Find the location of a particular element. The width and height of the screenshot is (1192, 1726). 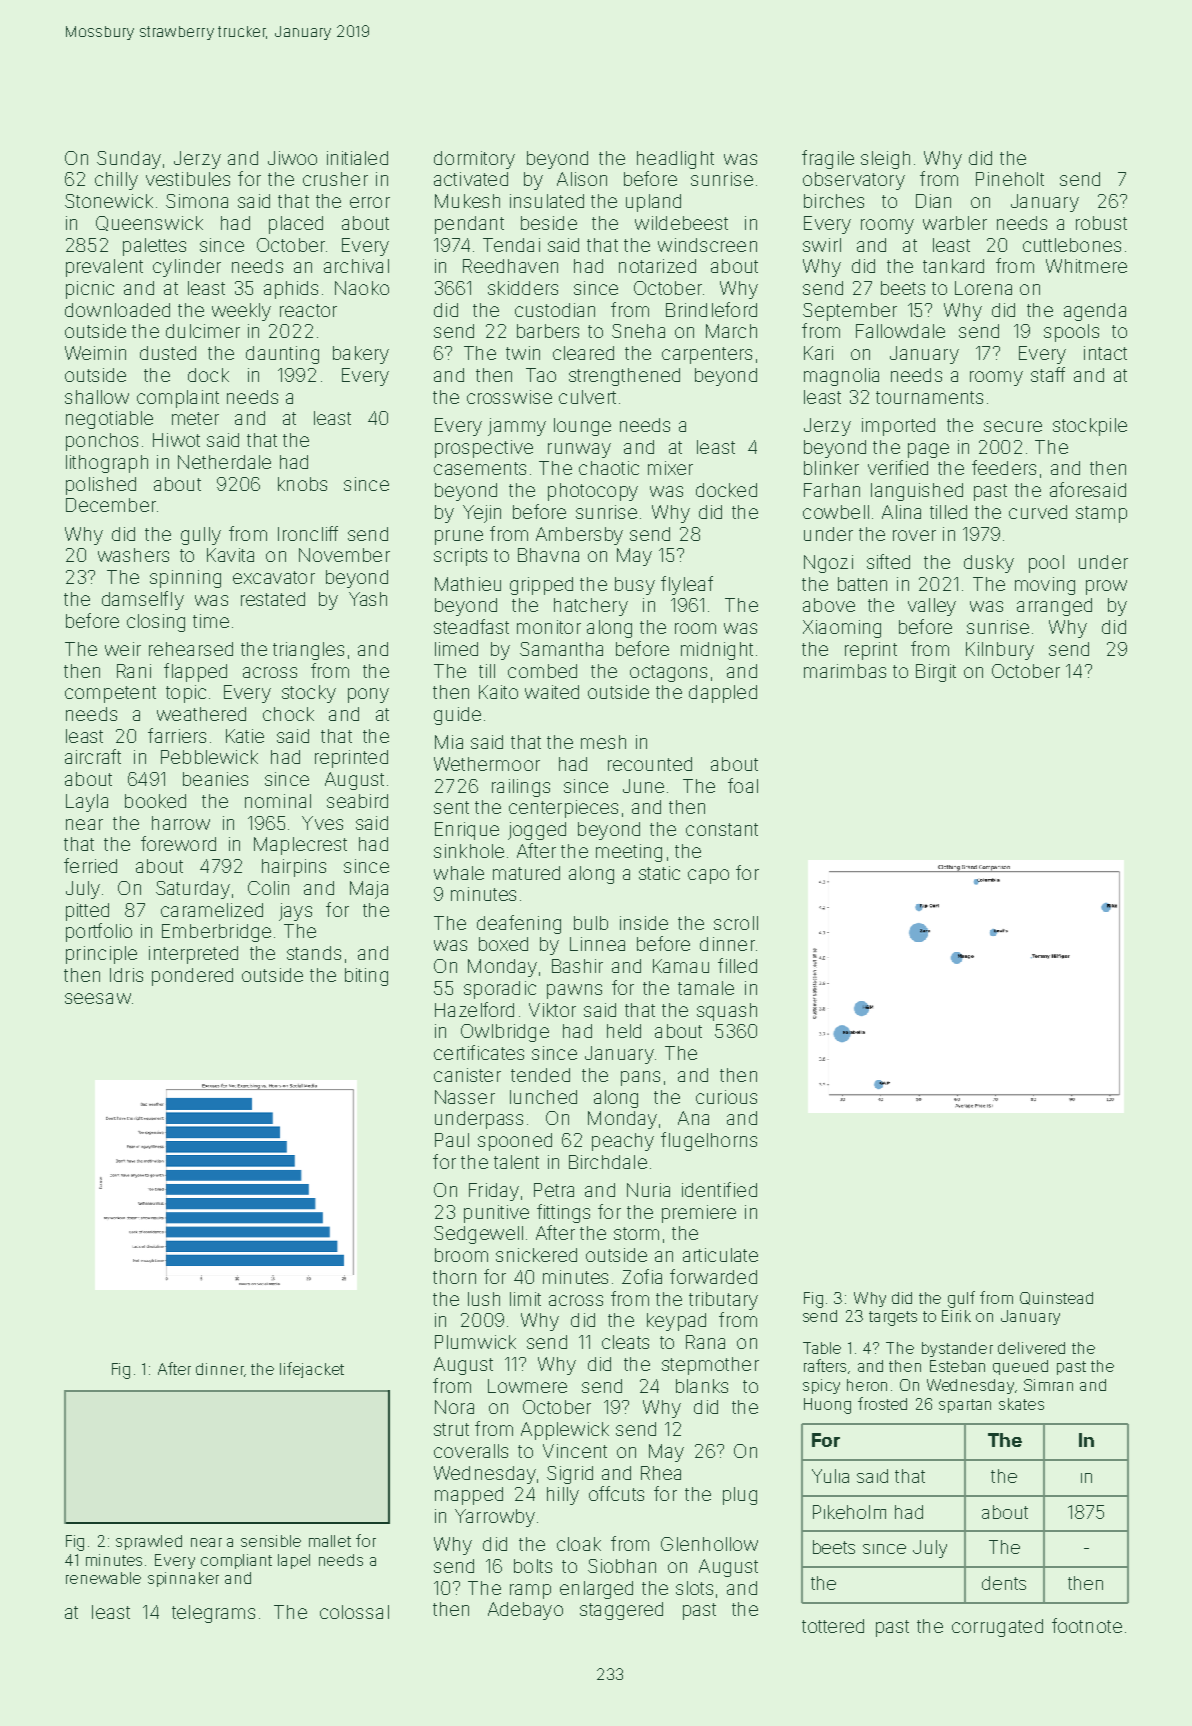

scroll is located at coordinates (736, 923).
